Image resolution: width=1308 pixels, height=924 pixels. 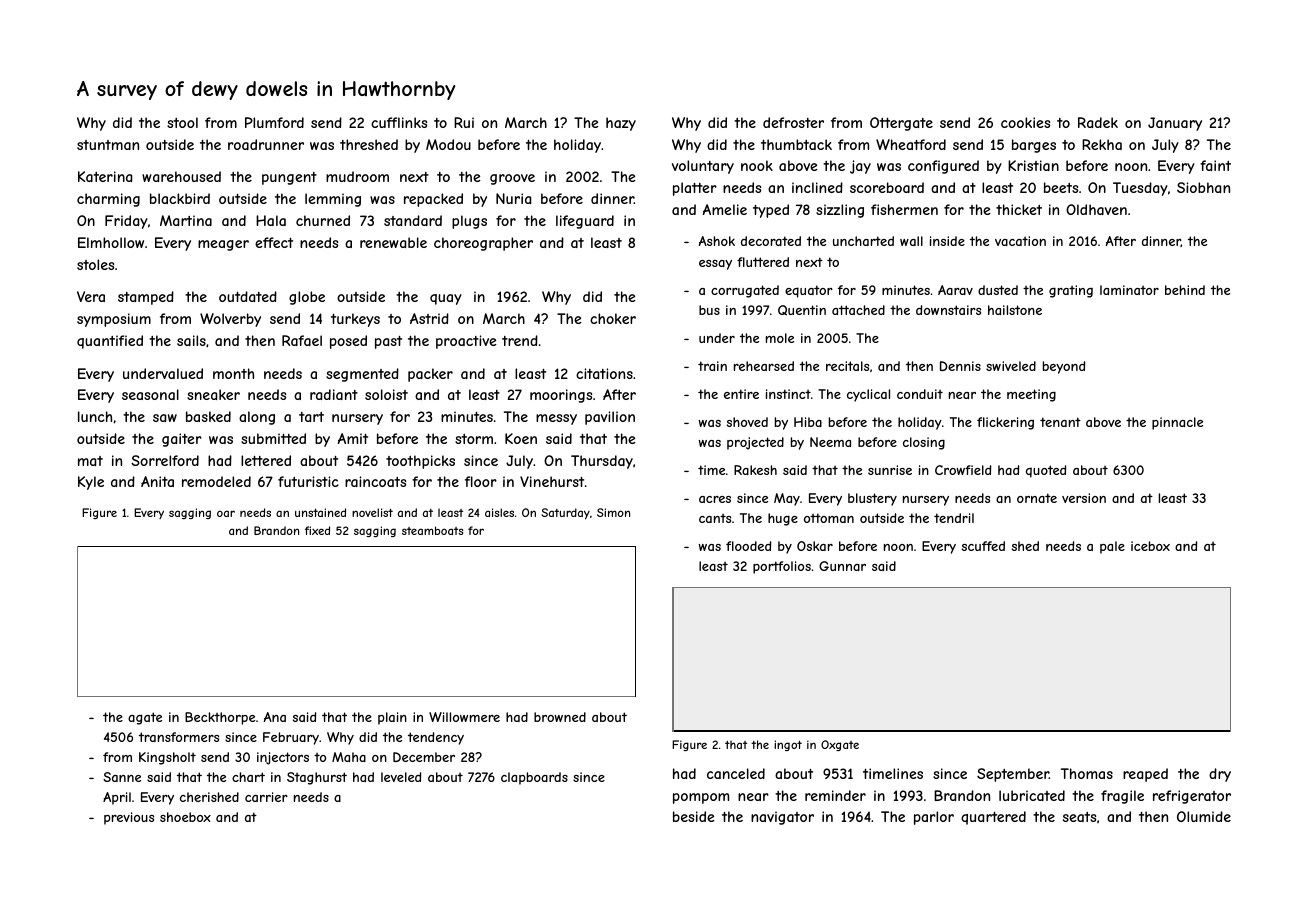 What do you see at coordinates (1150, 546) in the screenshot?
I see `icebox` at bounding box center [1150, 546].
